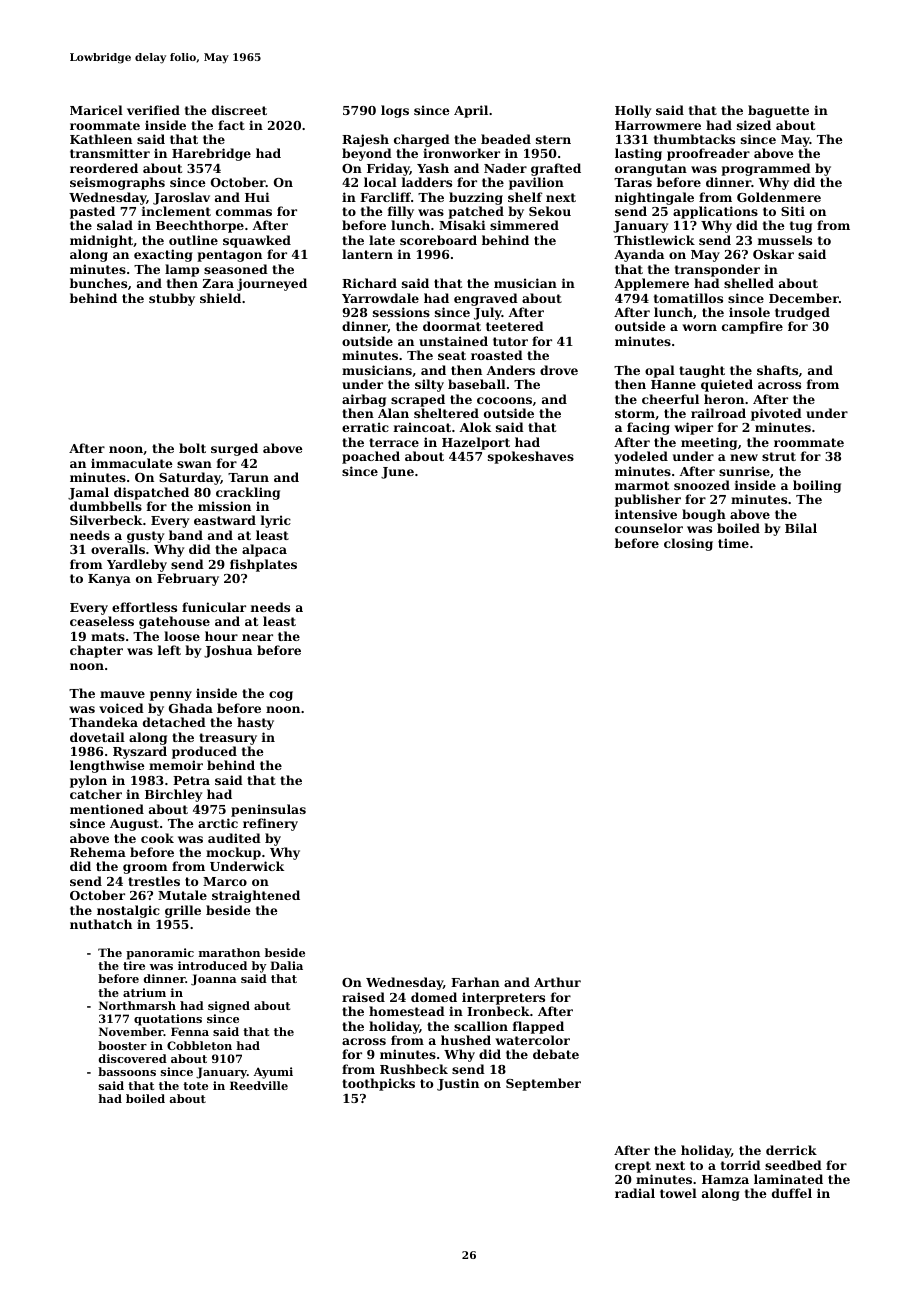 The width and height of the screenshot is (924, 1308). I want to click on flapped, so click(538, 1027).
